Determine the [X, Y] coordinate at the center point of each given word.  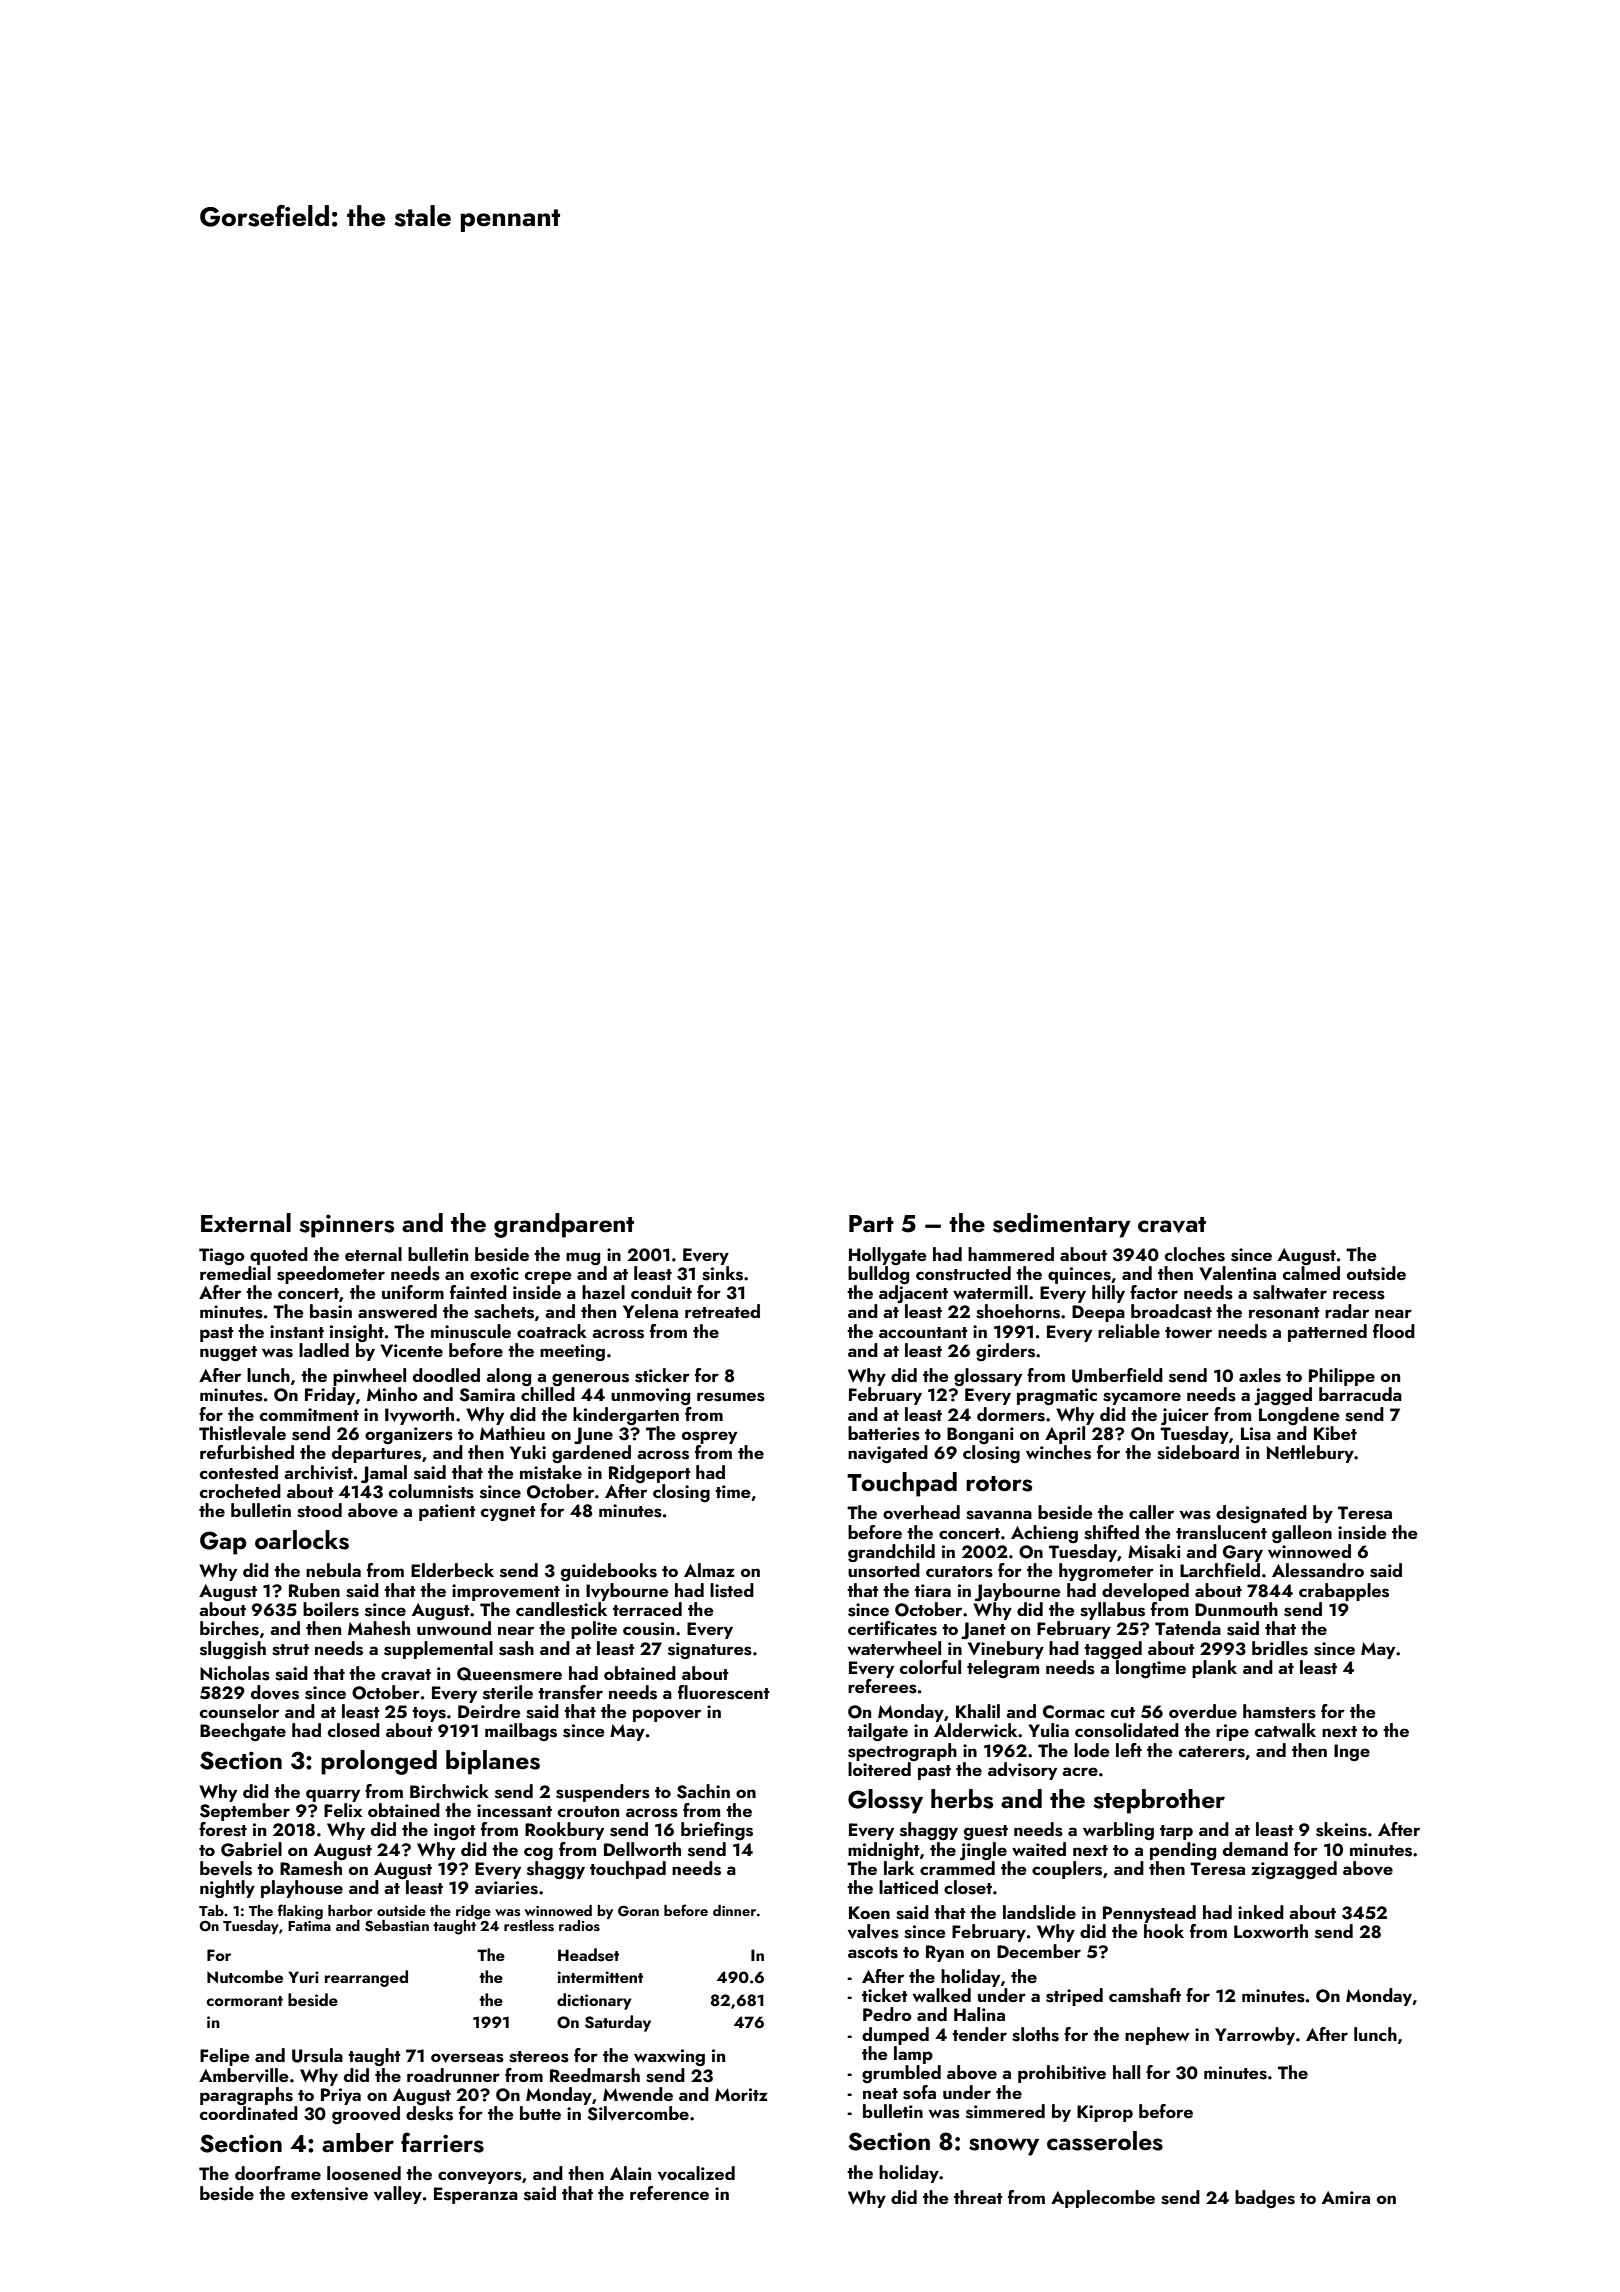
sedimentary [1062, 1225]
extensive [329, 2194]
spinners [346, 1226]
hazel [603, 1292]
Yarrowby [1255, 2036]
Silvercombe [638, 2113]
